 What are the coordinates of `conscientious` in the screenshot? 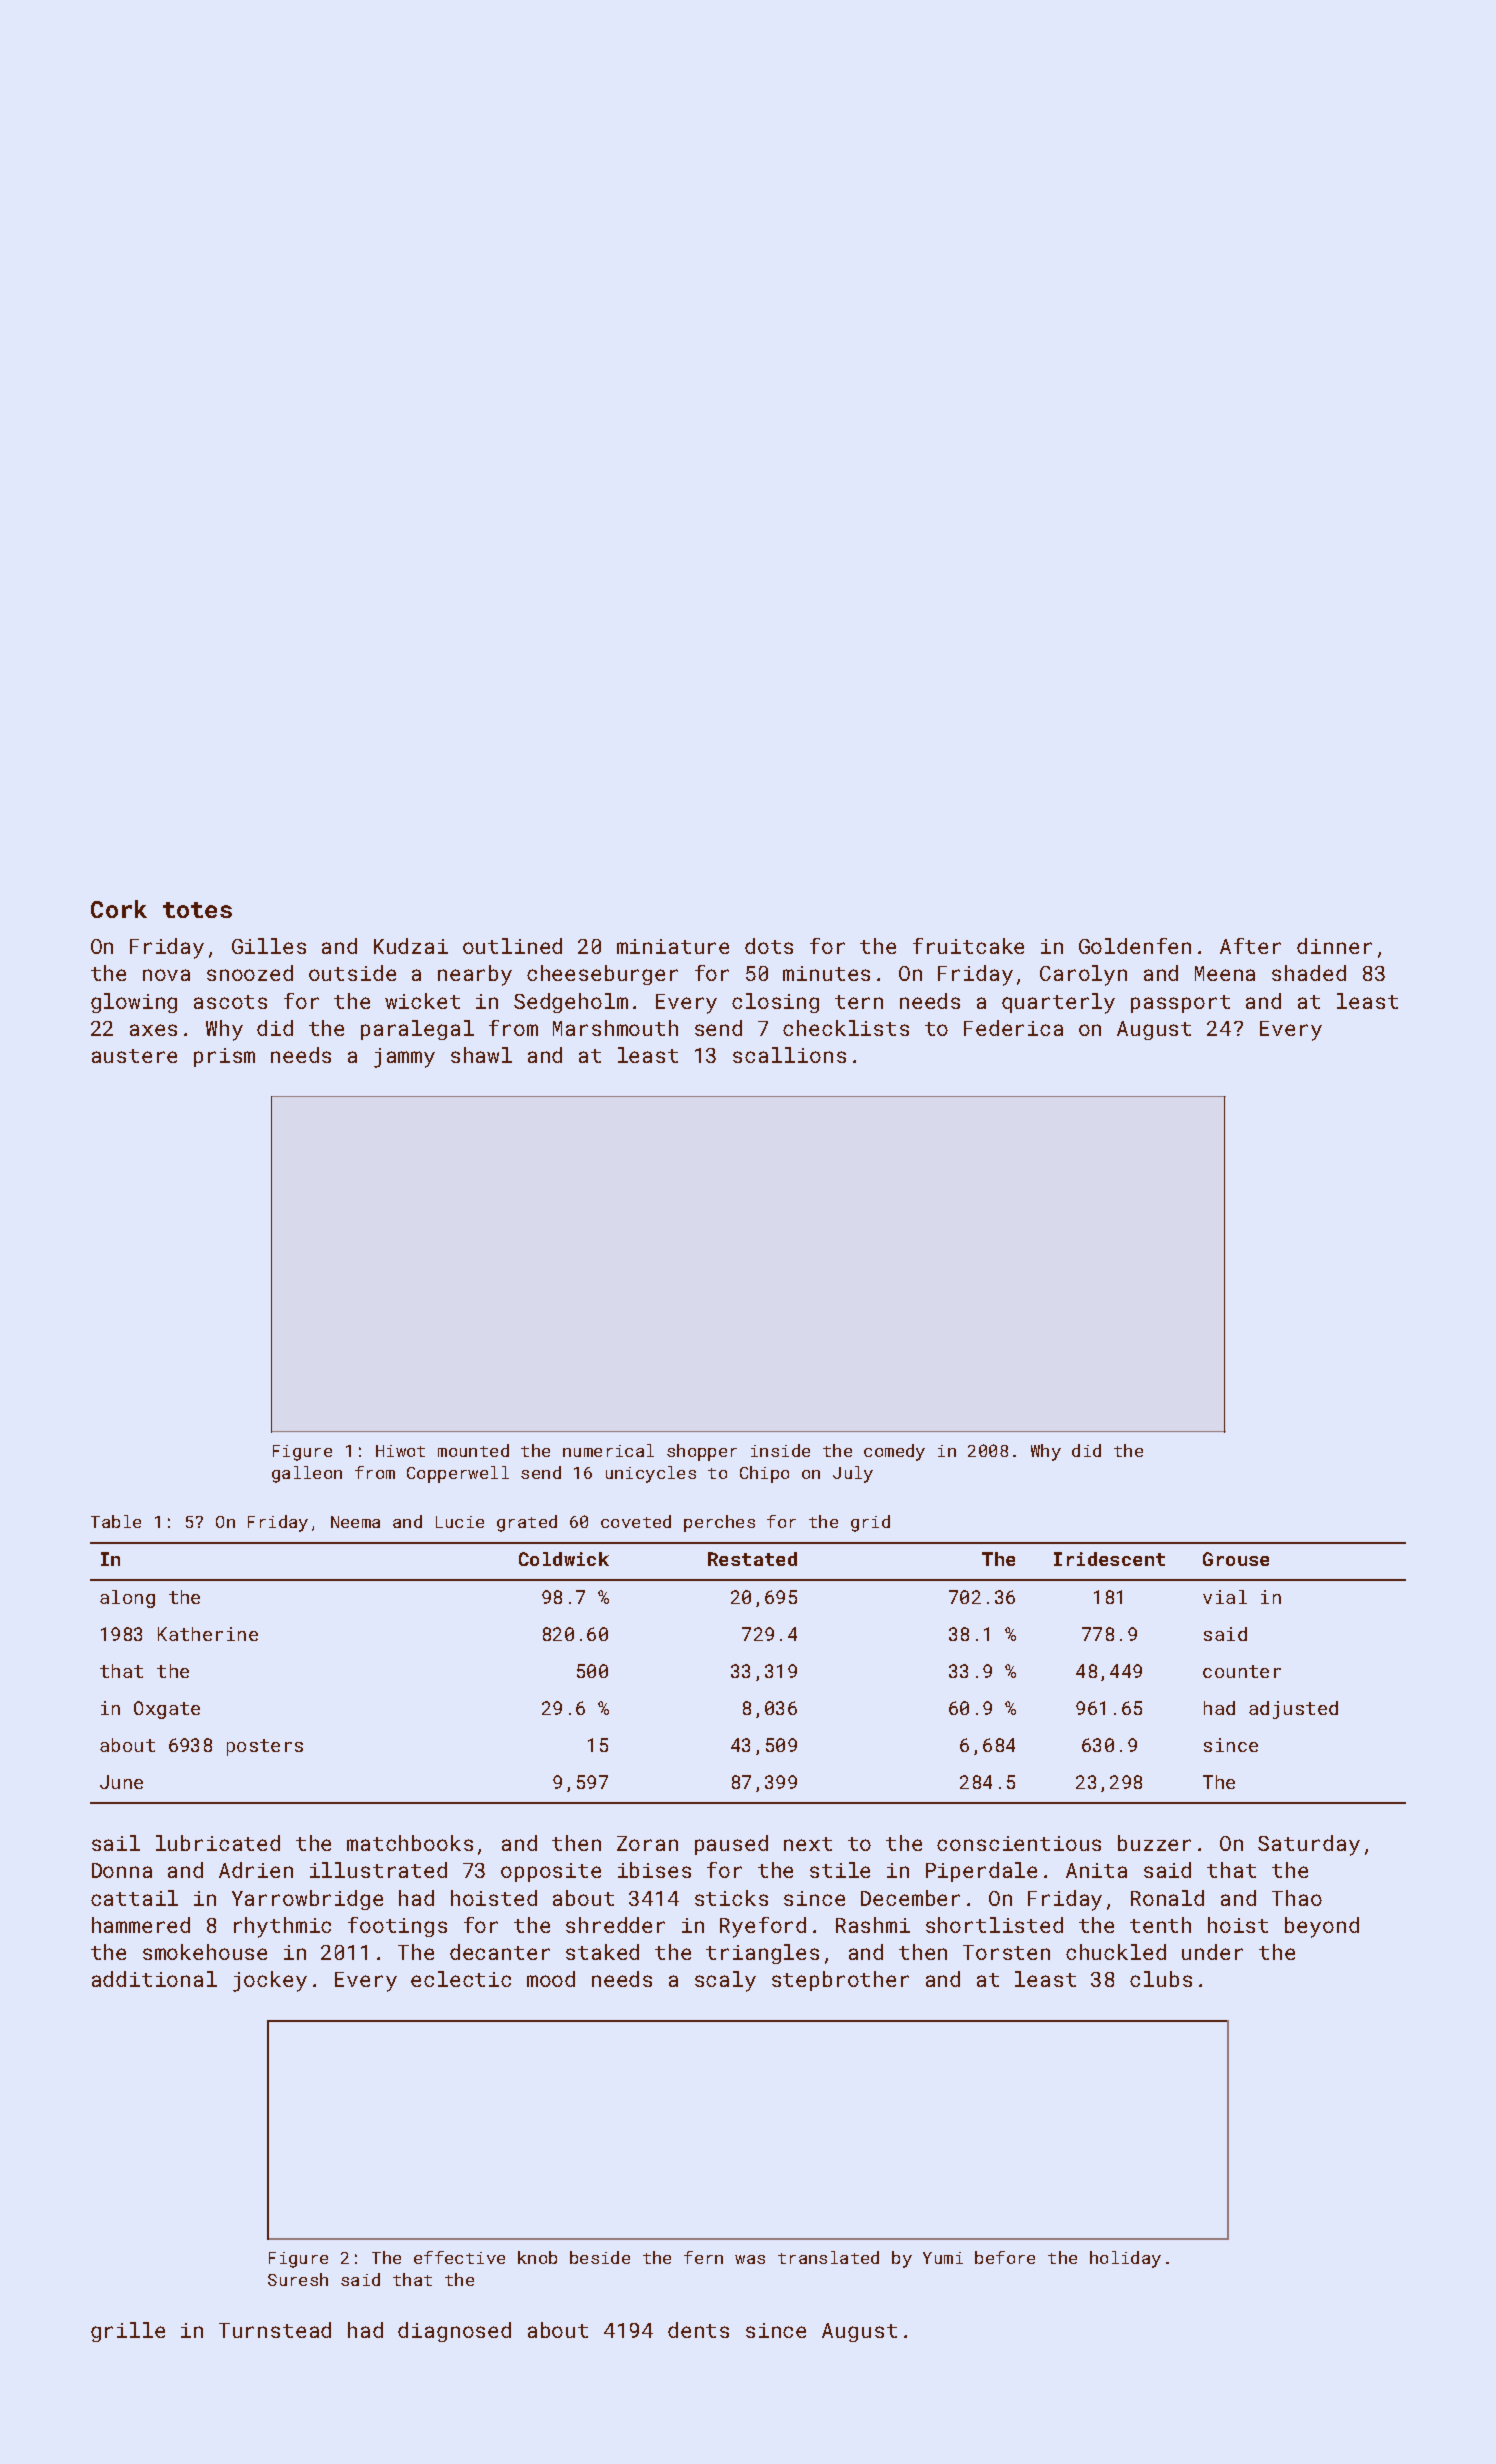 It's located at (1019, 1843).
